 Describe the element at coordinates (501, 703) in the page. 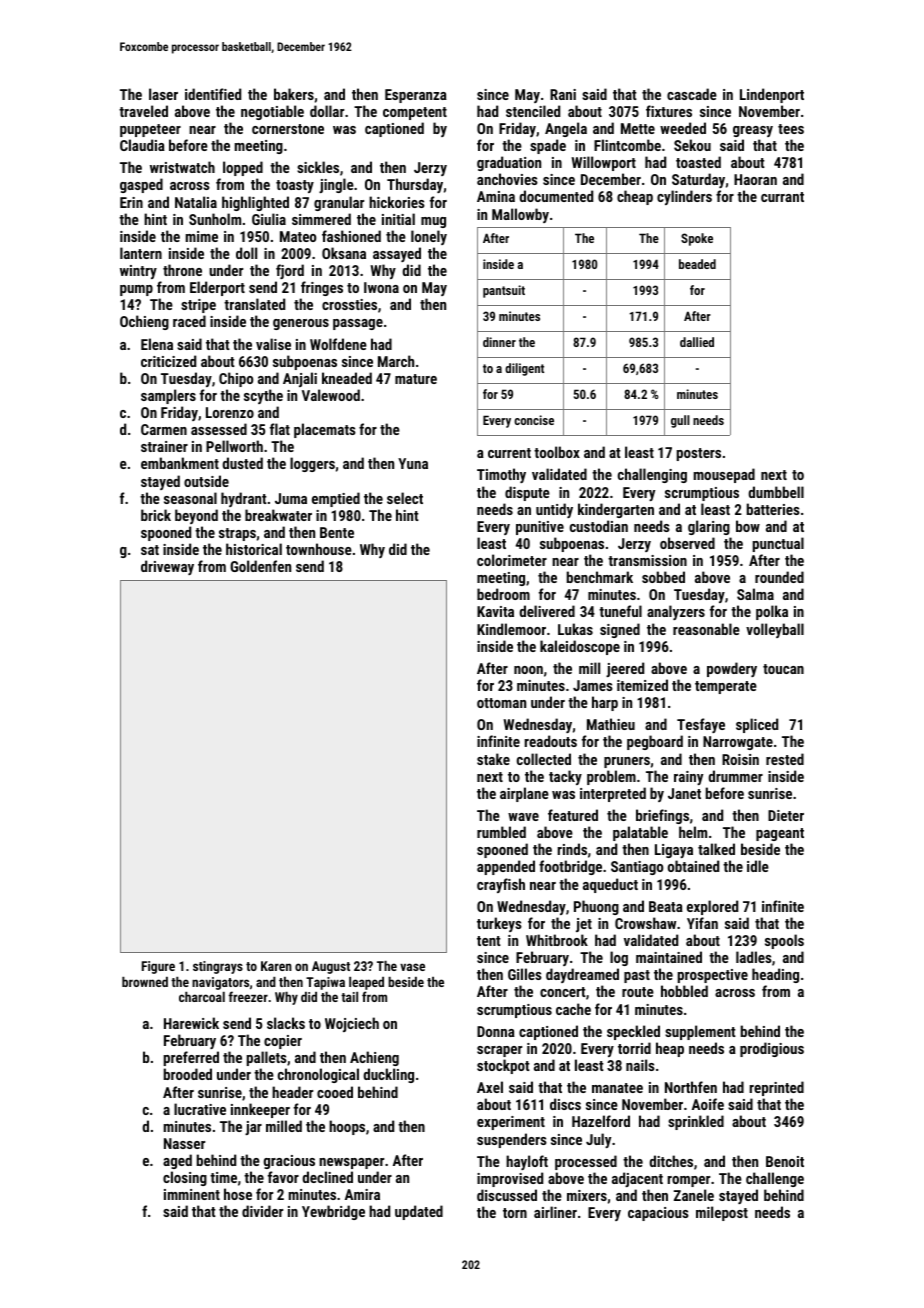

I see `ottoman` at that location.
